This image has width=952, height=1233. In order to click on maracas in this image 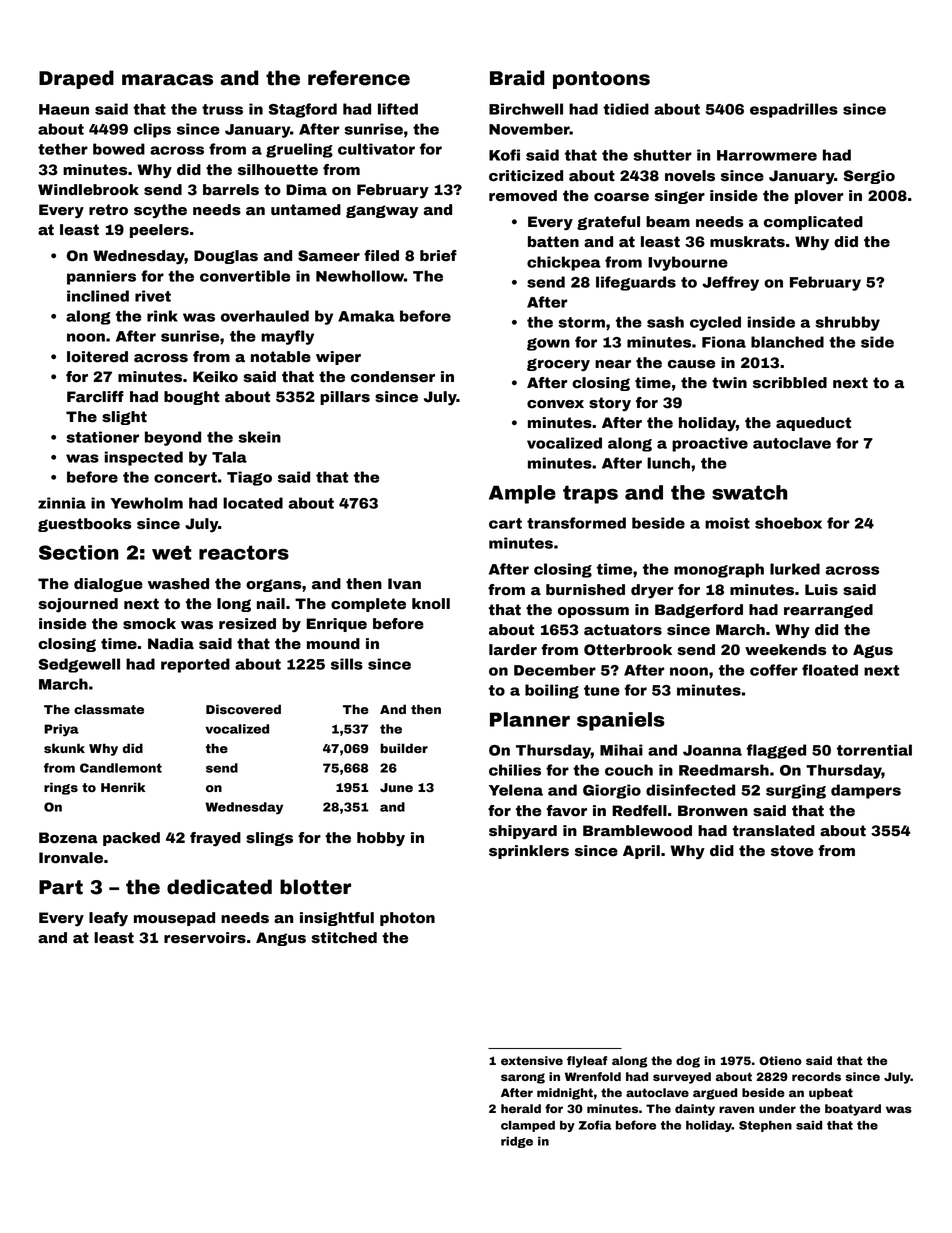, I will do `click(167, 80)`.
